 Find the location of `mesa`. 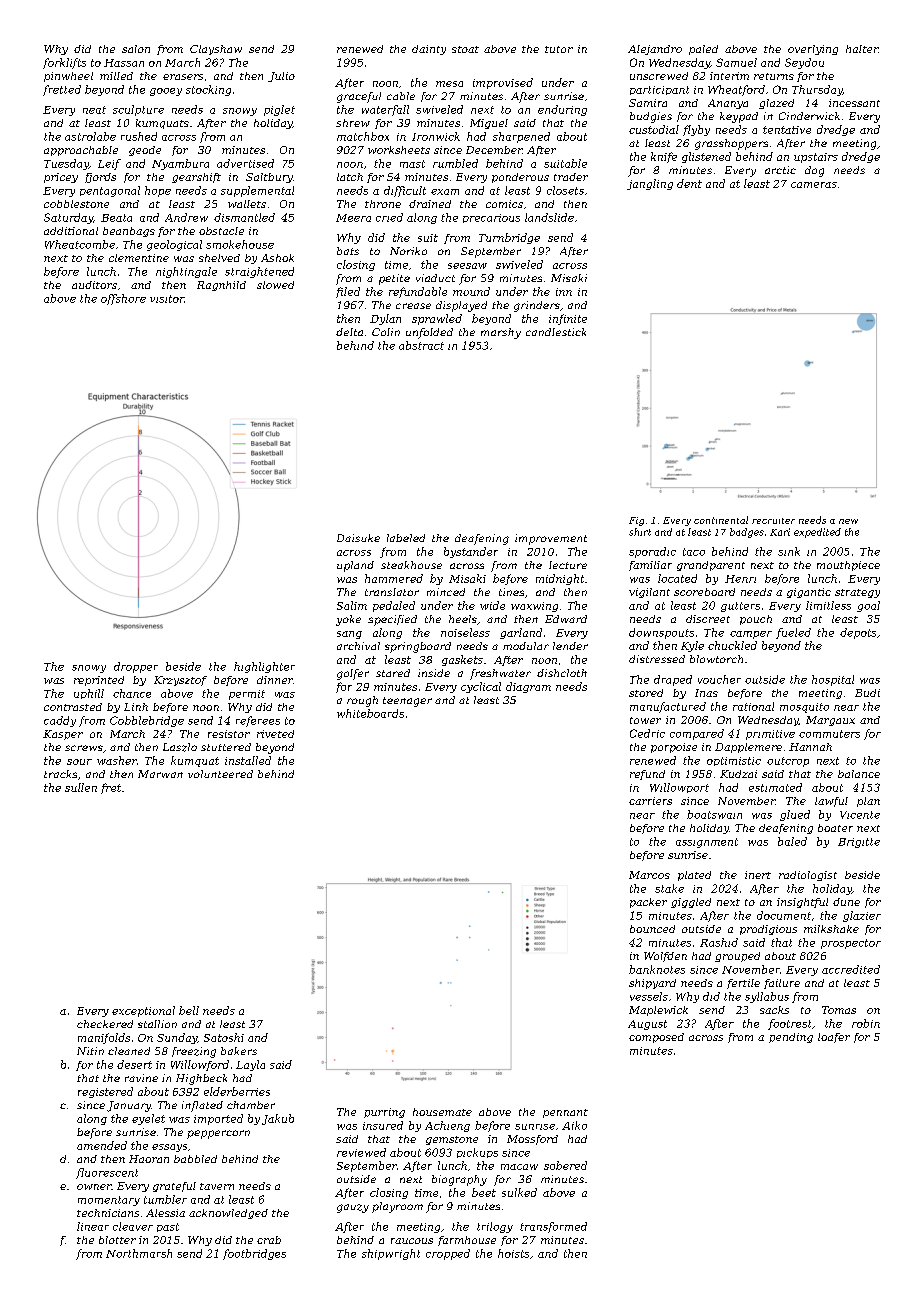

mesa is located at coordinates (449, 84).
